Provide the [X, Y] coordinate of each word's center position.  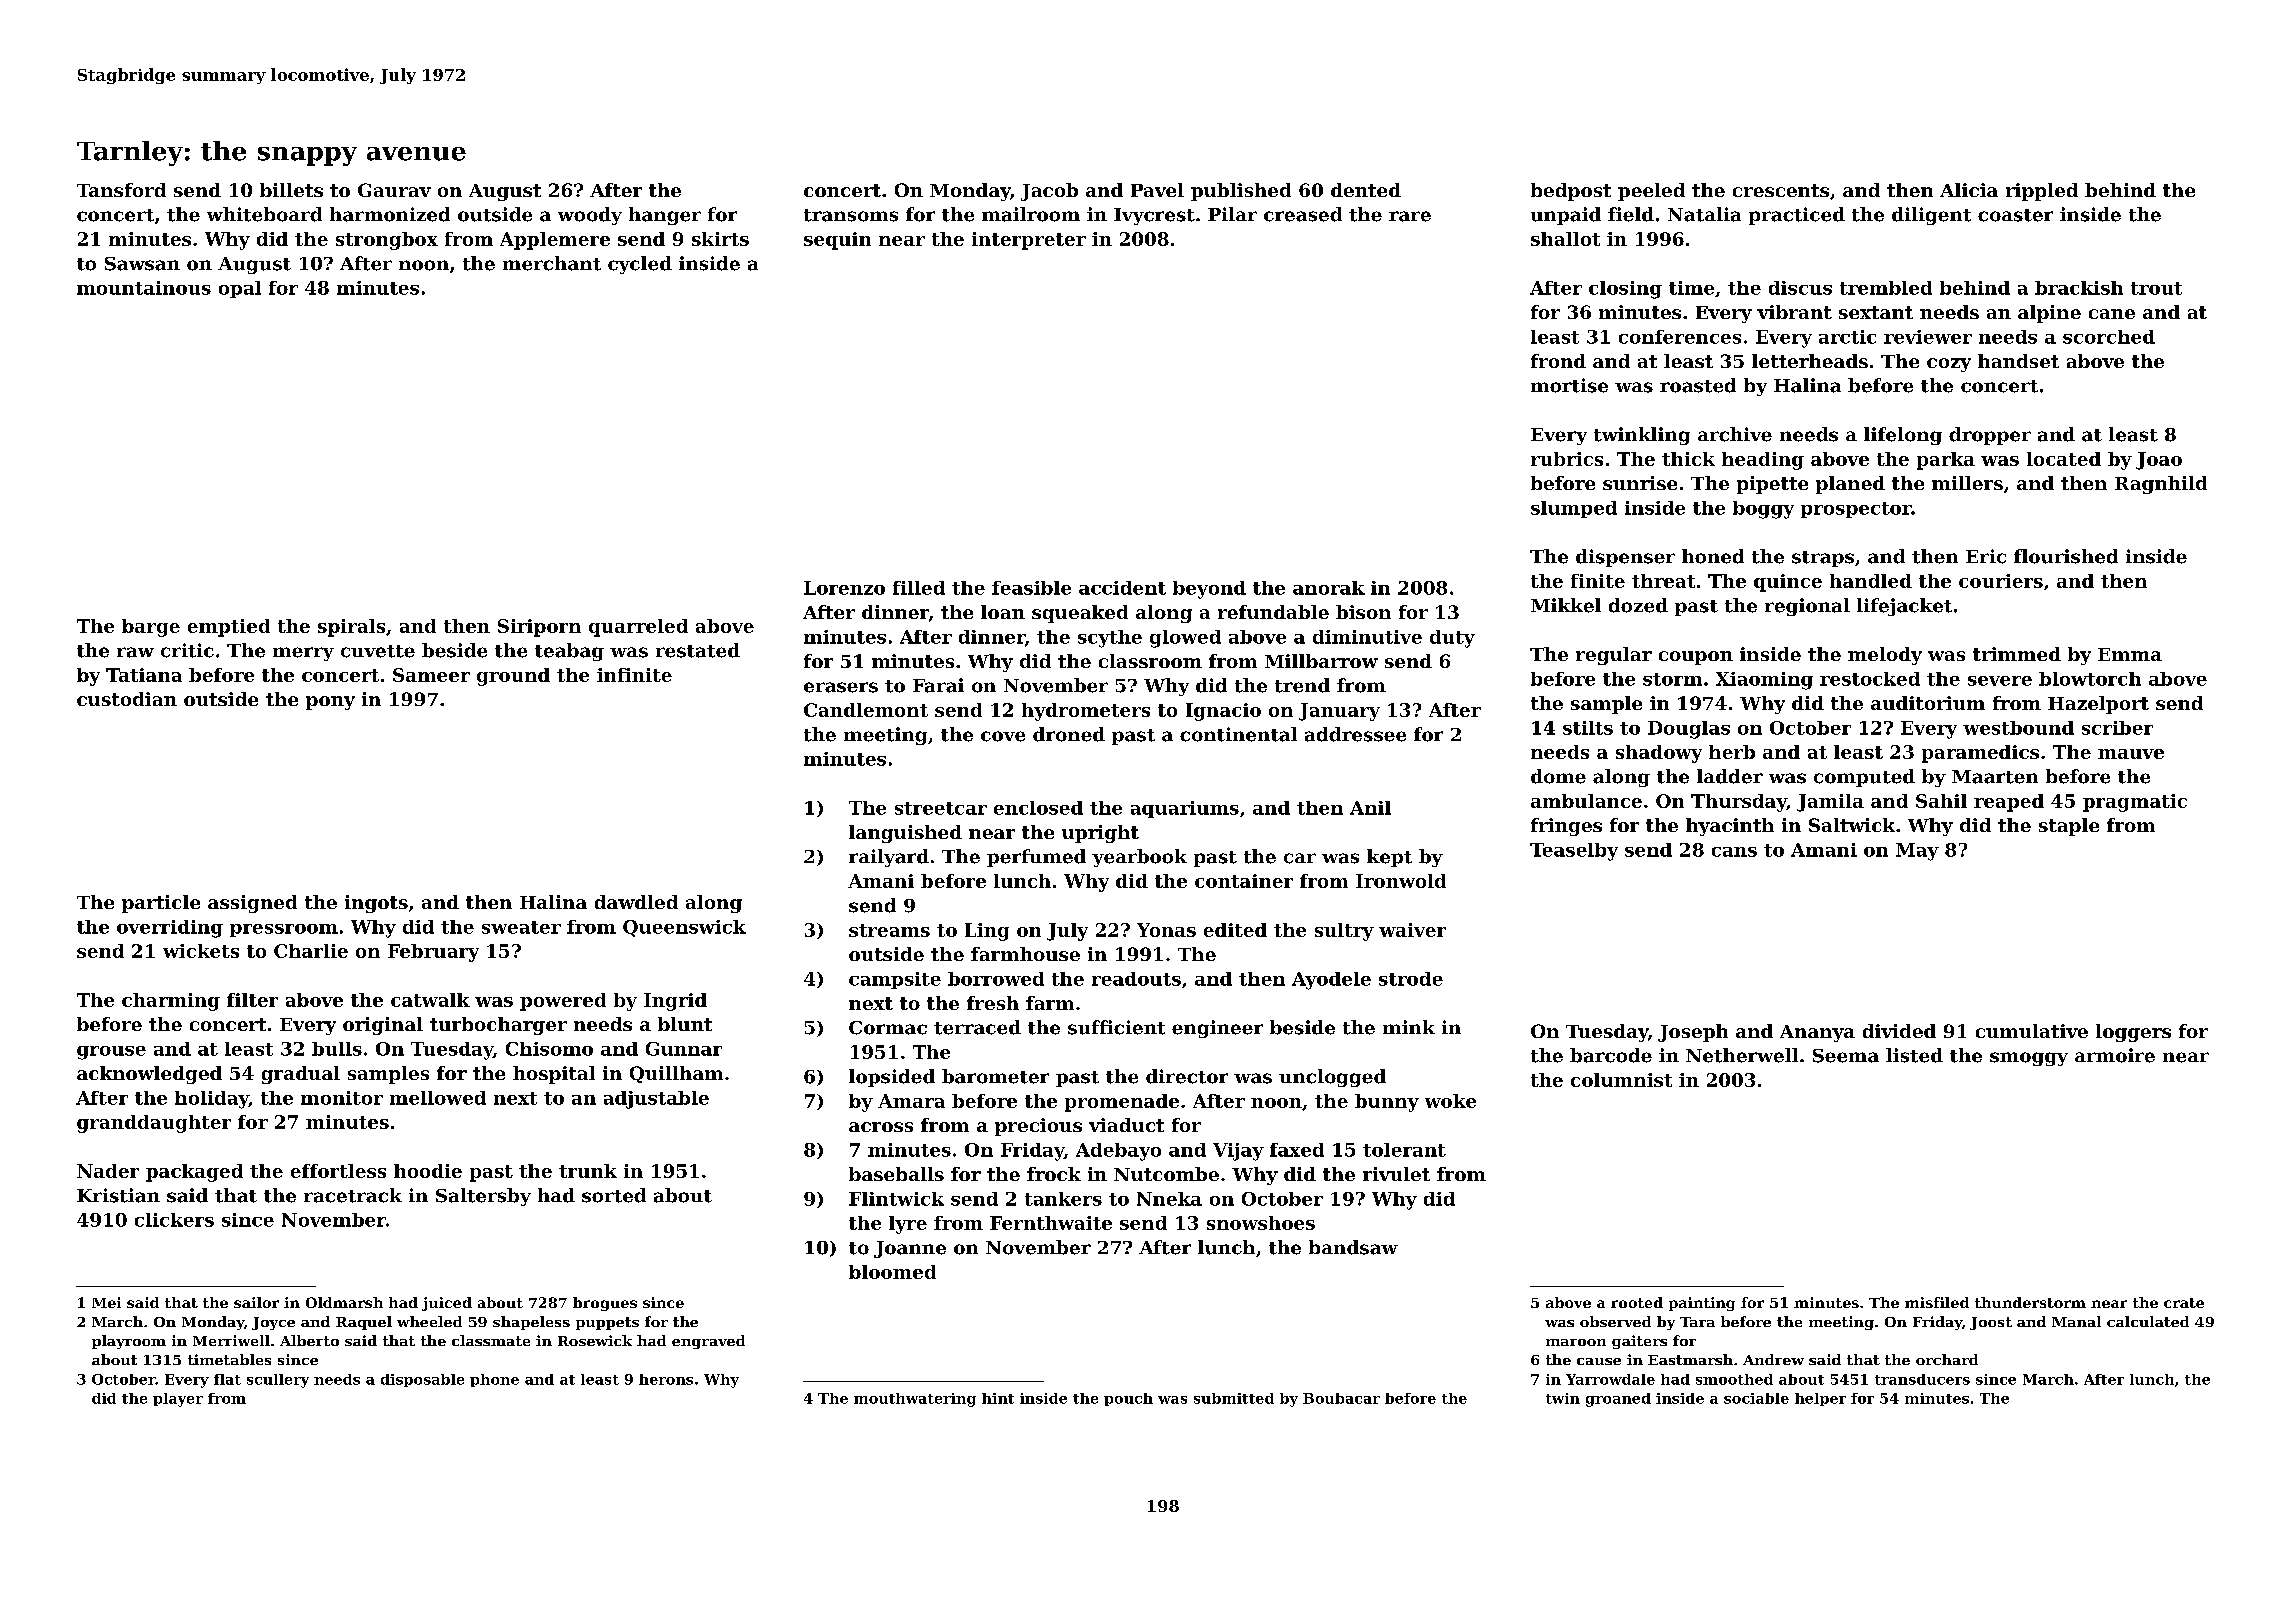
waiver [1412, 930]
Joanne [910, 1249]
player [178, 1400]
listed [1914, 1055]
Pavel [1157, 190]
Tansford [121, 190]
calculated [2148, 1321]
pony [330, 703]
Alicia [1969, 190]
